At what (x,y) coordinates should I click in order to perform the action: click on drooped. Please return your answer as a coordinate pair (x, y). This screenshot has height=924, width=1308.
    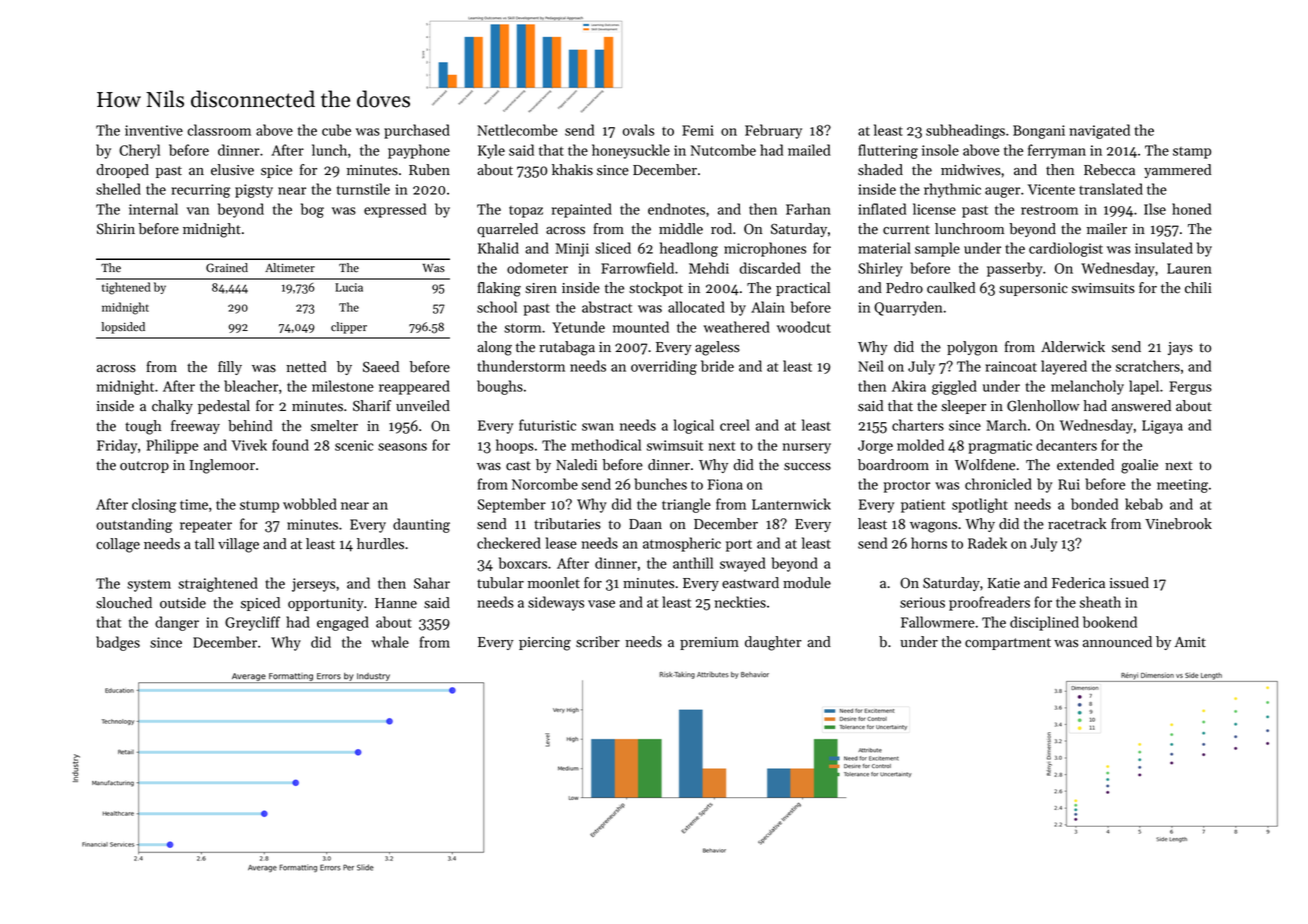
    Looking at the image, I should click on (122, 171).
